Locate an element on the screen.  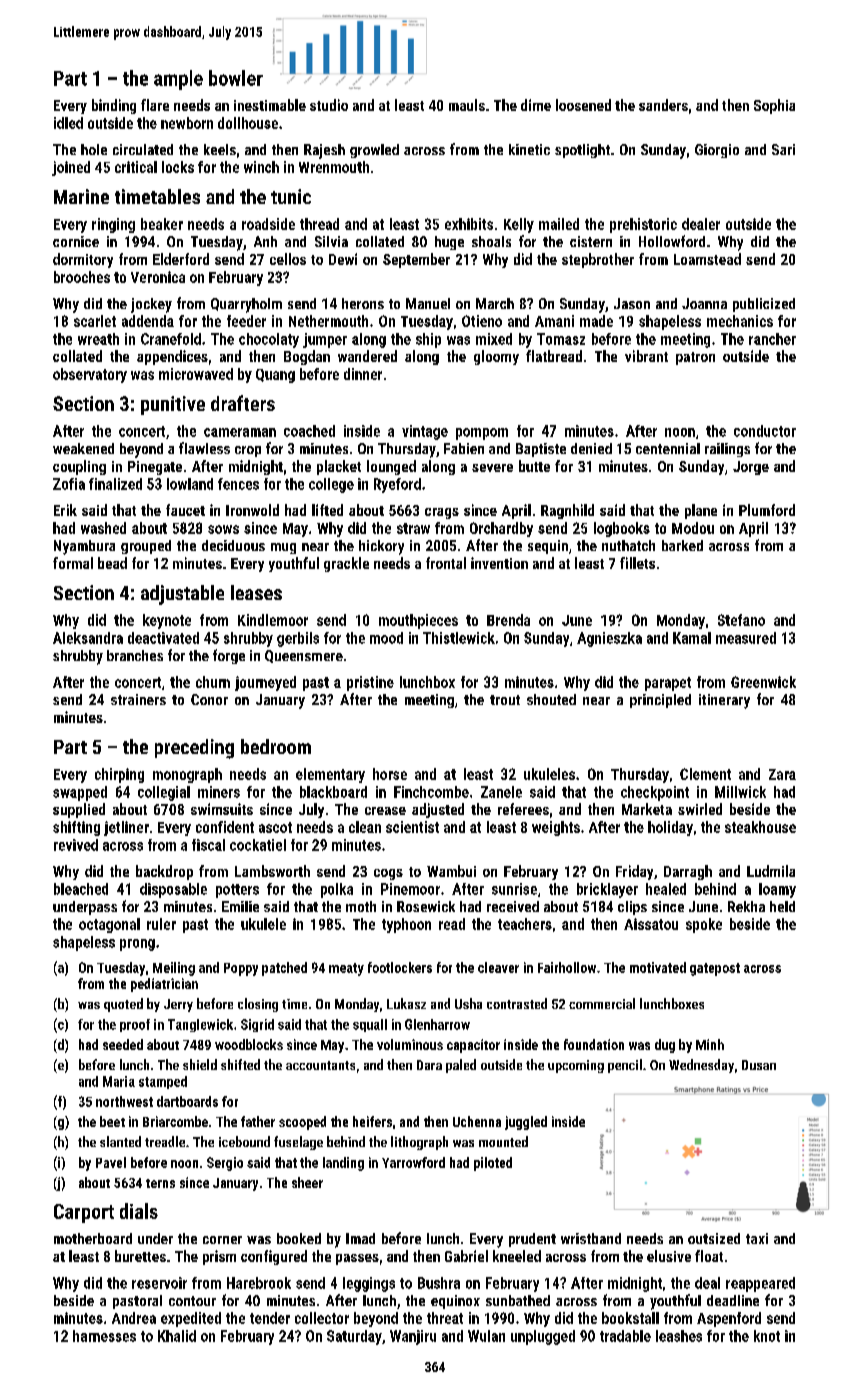
sanders is located at coordinates (663, 105).
